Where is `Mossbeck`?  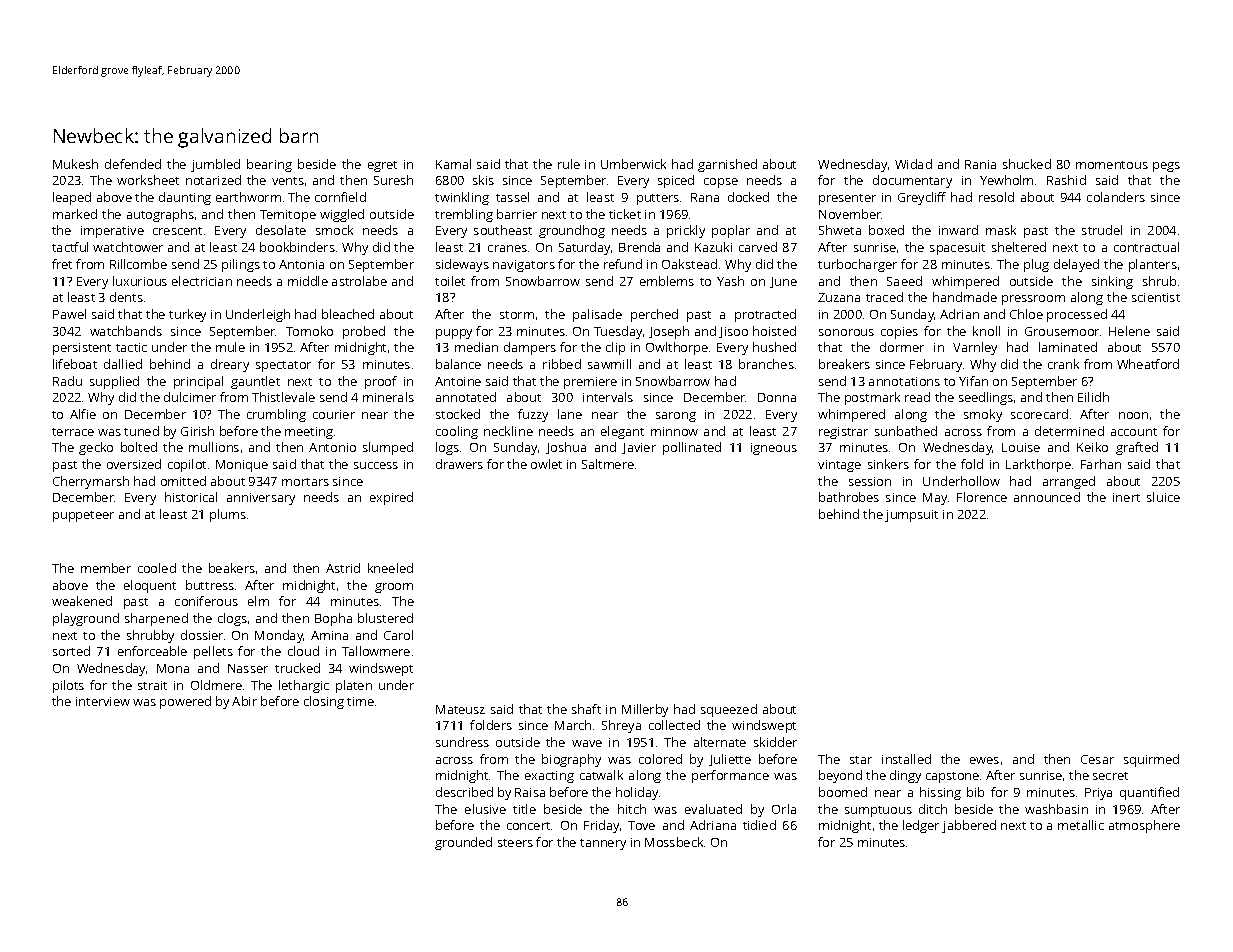 Mossbeck is located at coordinates (674, 842).
